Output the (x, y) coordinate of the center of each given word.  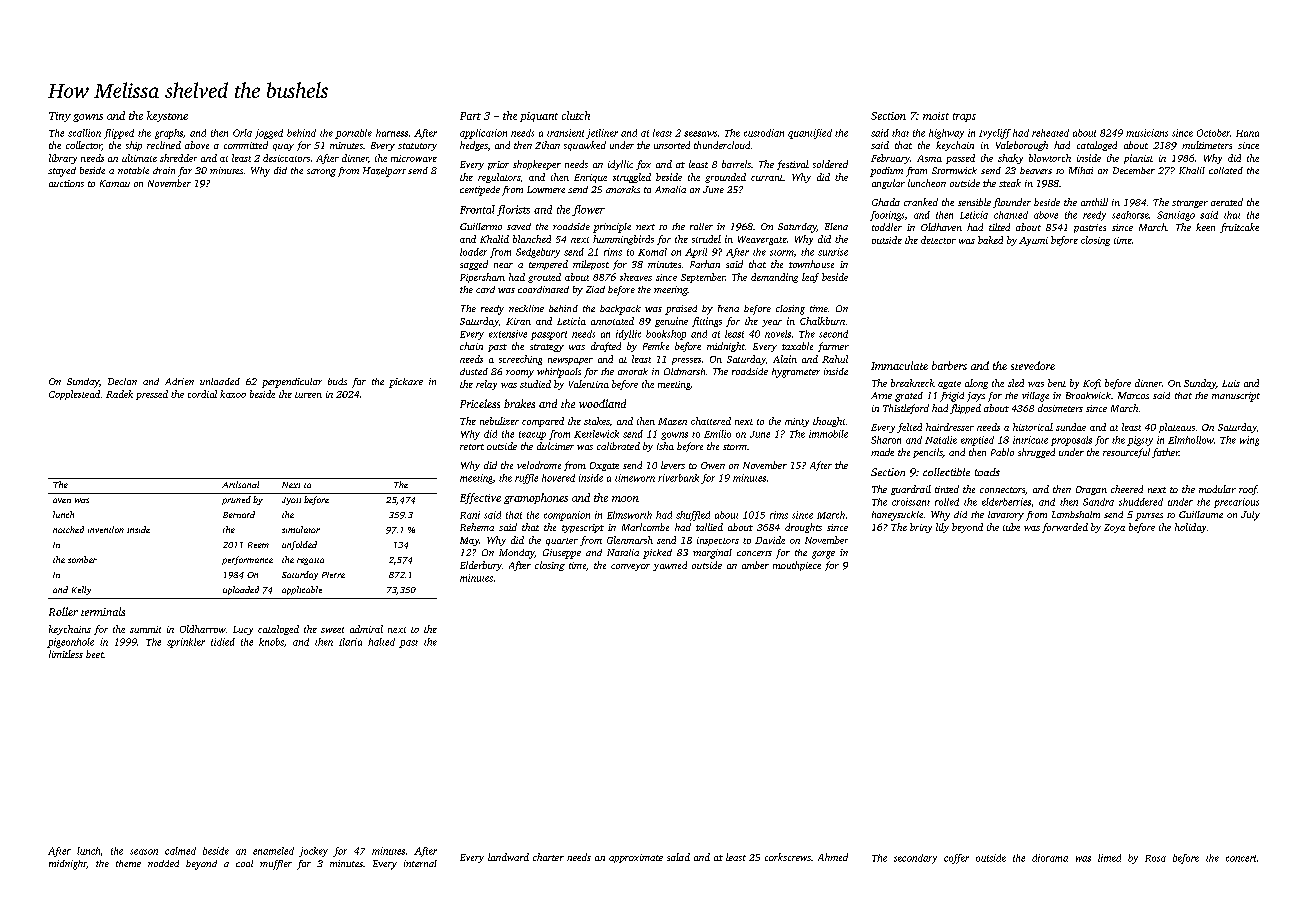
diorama (1050, 858)
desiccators (286, 158)
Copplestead (74, 395)
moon (625, 499)
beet (95, 654)
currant (767, 178)
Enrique (590, 178)
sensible (974, 202)
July (1250, 516)
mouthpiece (797, 566)
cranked (921, 202)
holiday (1190, 528)
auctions (66, 183)
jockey (313, 852)
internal (420, 863)
